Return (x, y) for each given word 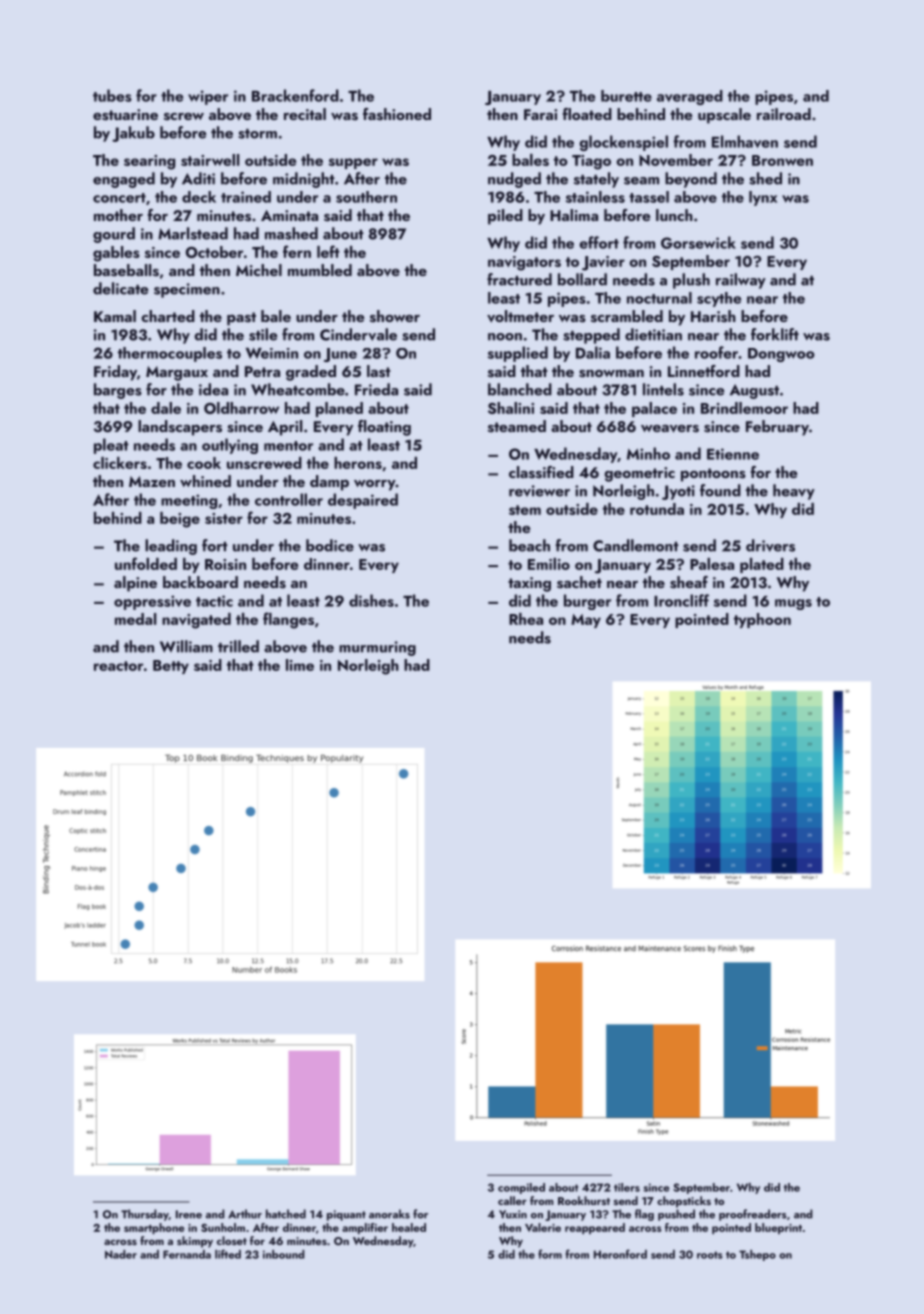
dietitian (653, 334)
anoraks (389, 1214)
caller (512, 1200)
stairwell (210, 160)
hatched (286, 1214)
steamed (517, 426)
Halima (574, 215)
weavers (670, 429)
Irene (189, 1214)
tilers (627, 1187)
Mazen (152, 481)
